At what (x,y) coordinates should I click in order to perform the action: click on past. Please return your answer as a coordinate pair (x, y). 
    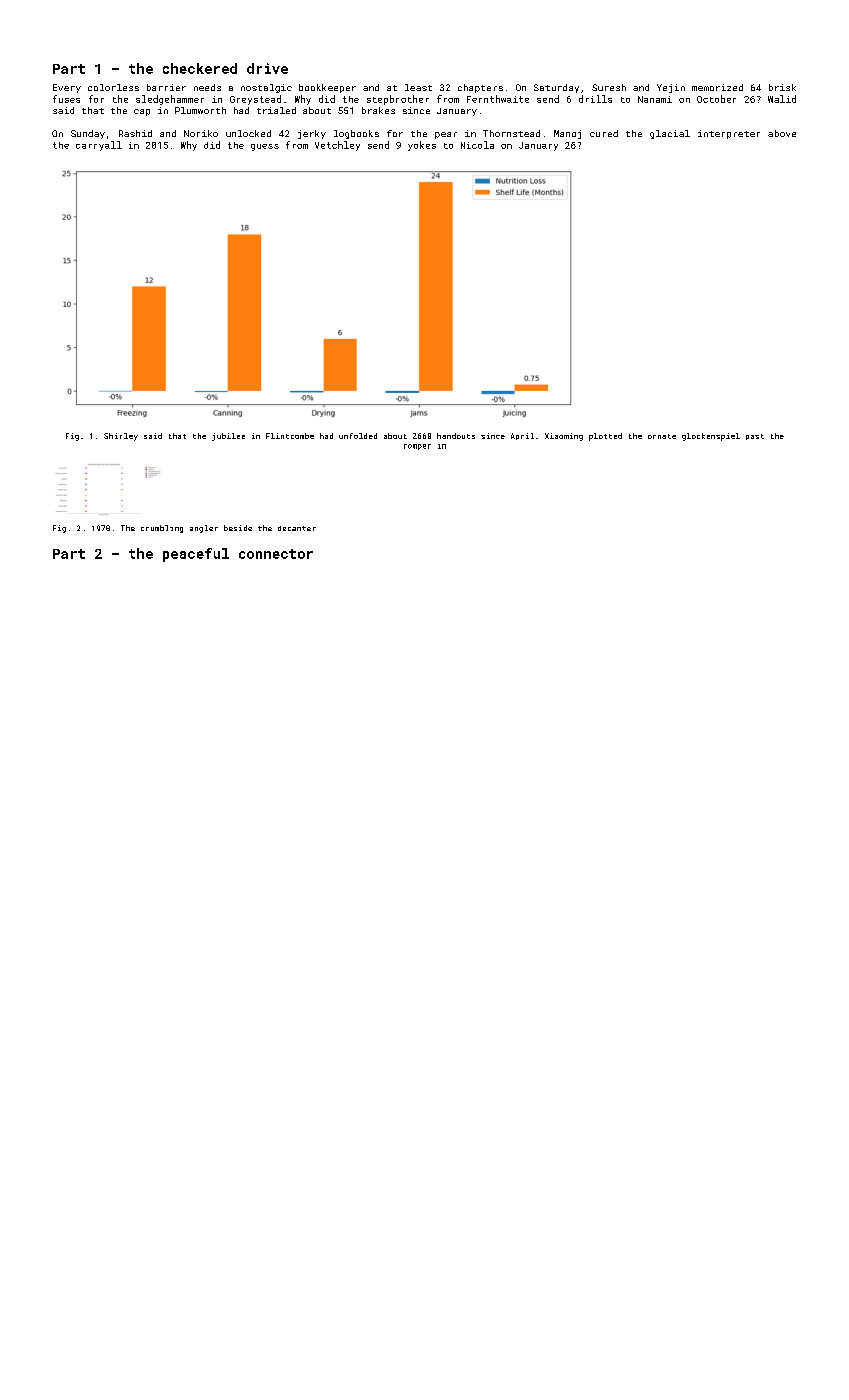
    Looking at the image, I should click on (755, 437).
